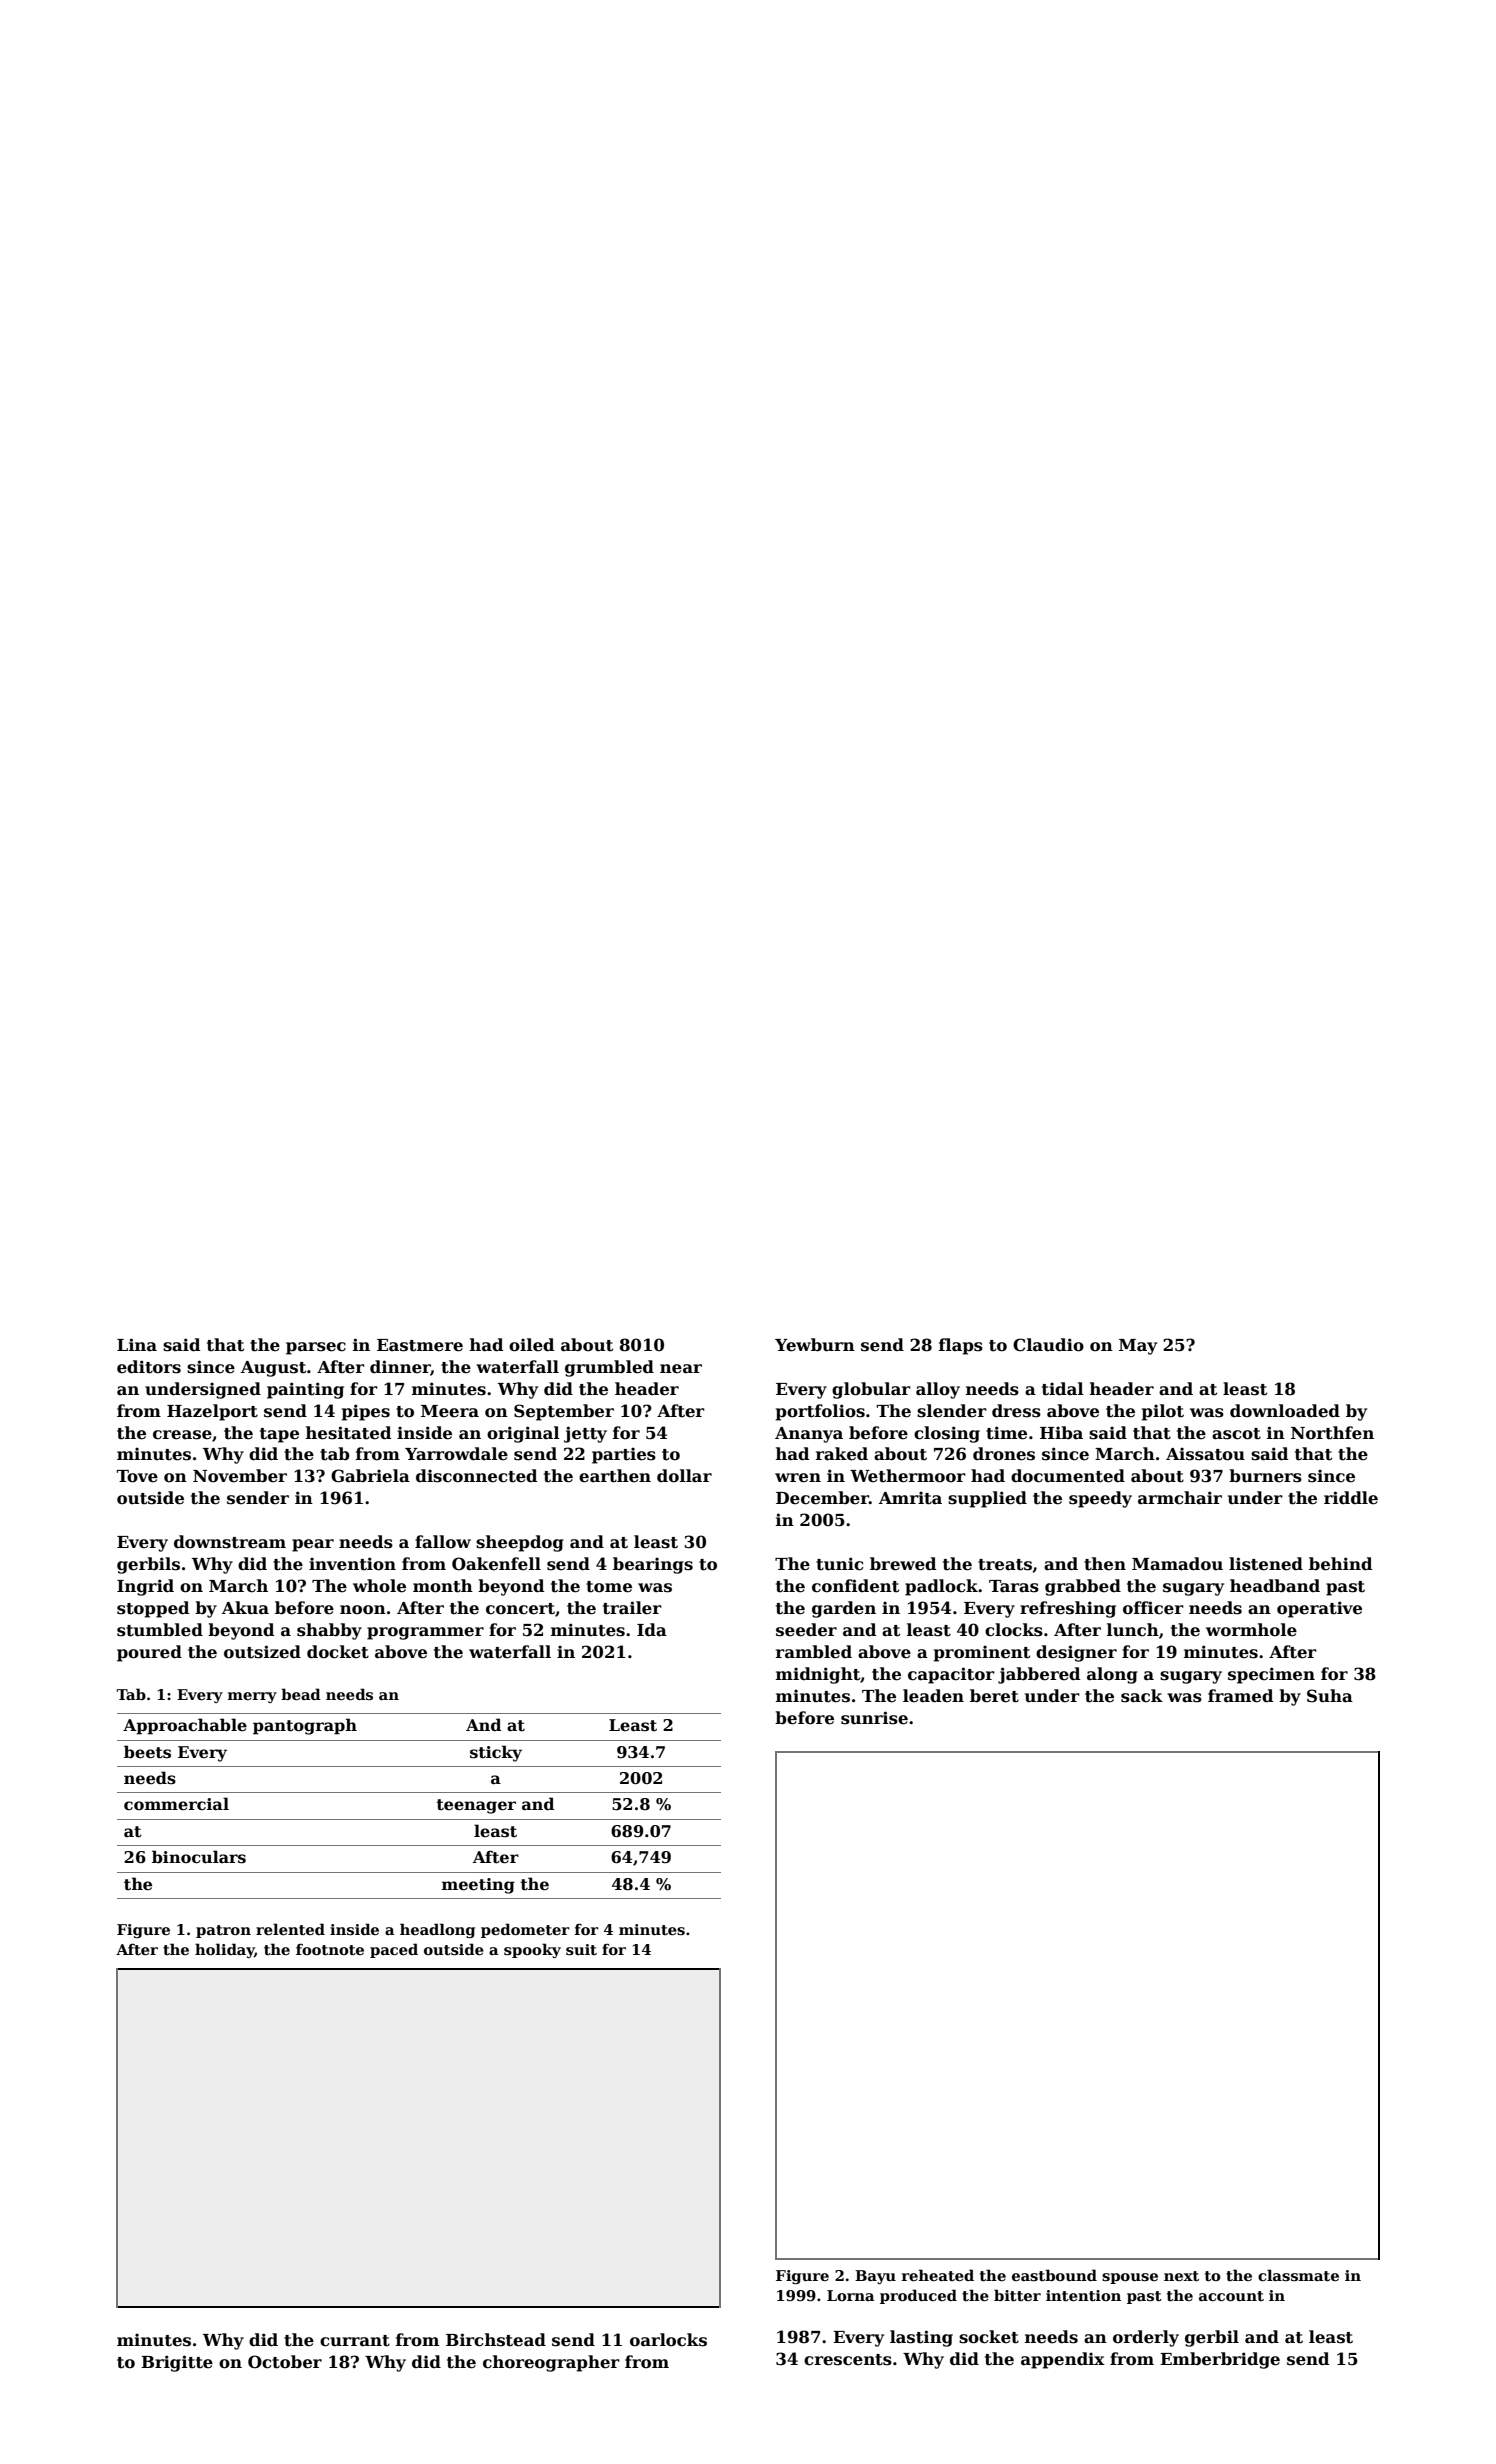  Describe the element at coordinates (624, 1455) in the screenshot. I see `parties` at that location.
